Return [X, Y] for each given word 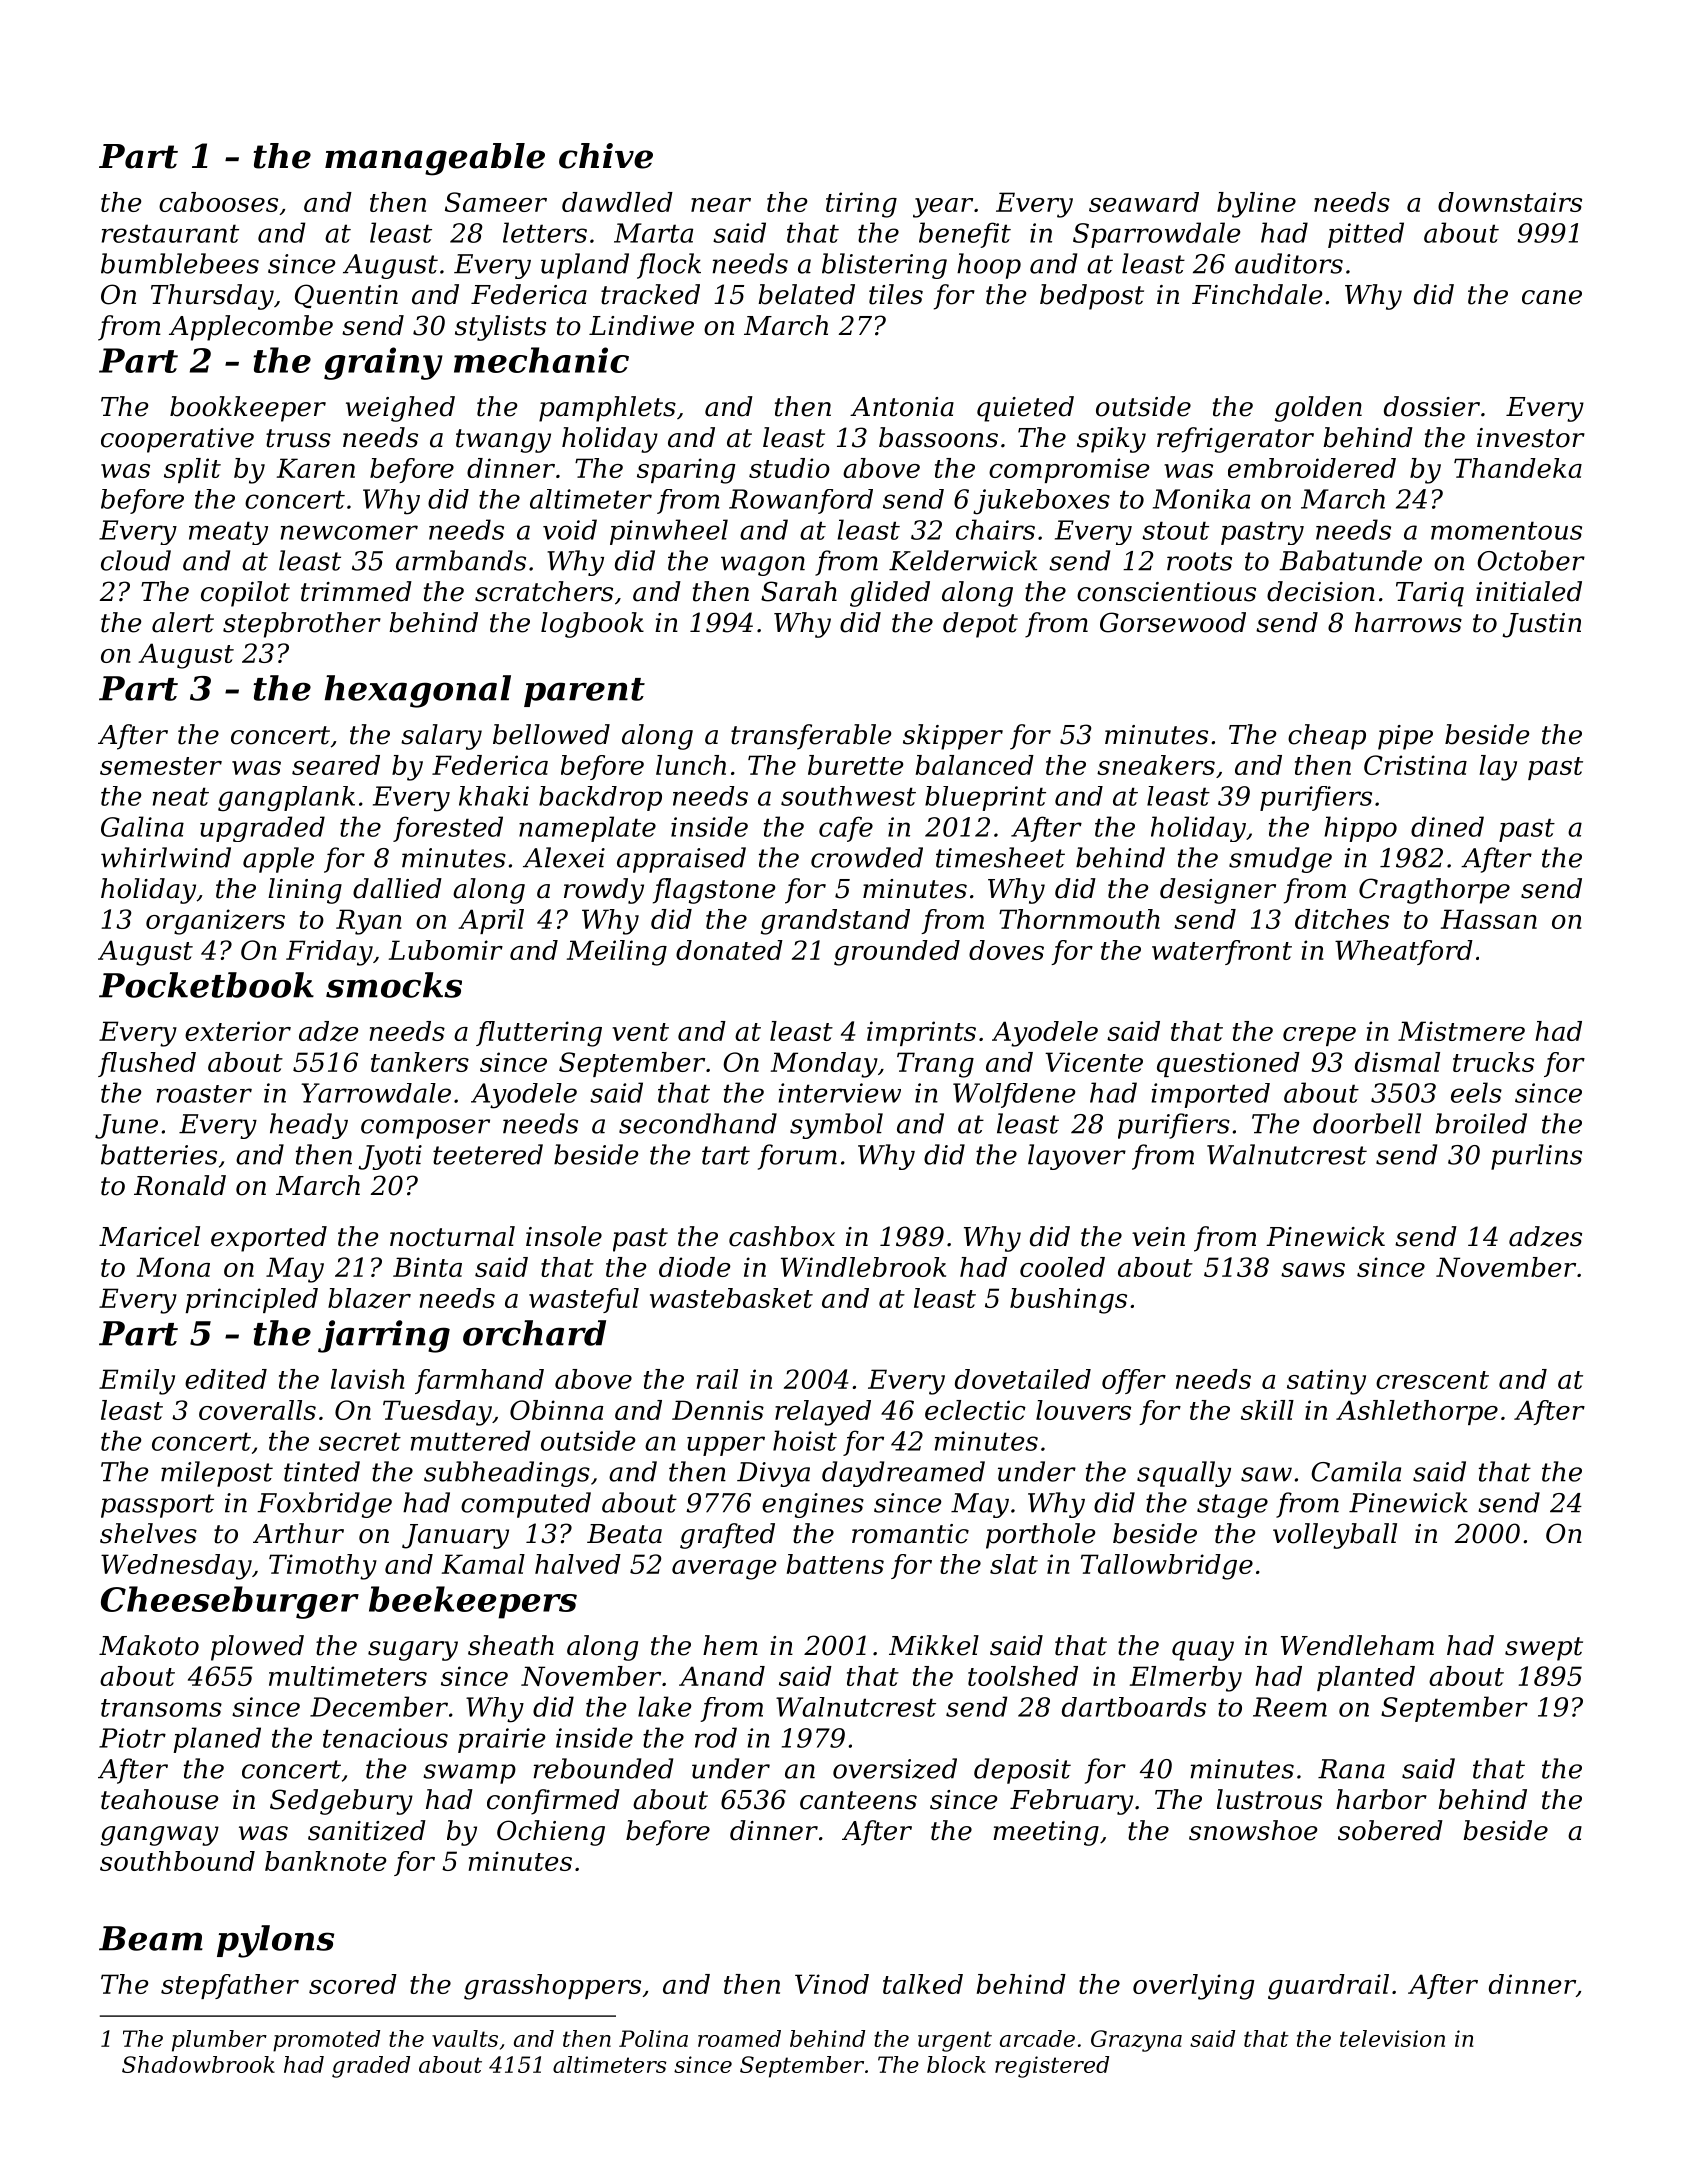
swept [1544, 1649]
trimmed [356, 591]
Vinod [832, 1984]
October [1531, 560]
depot [980, 625]
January [455, 1536]
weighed [400, 409]
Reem [1290, 1707]
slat [1014, 1564]
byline [1256, 205]
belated [806, 294]
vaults [465, 2038]
